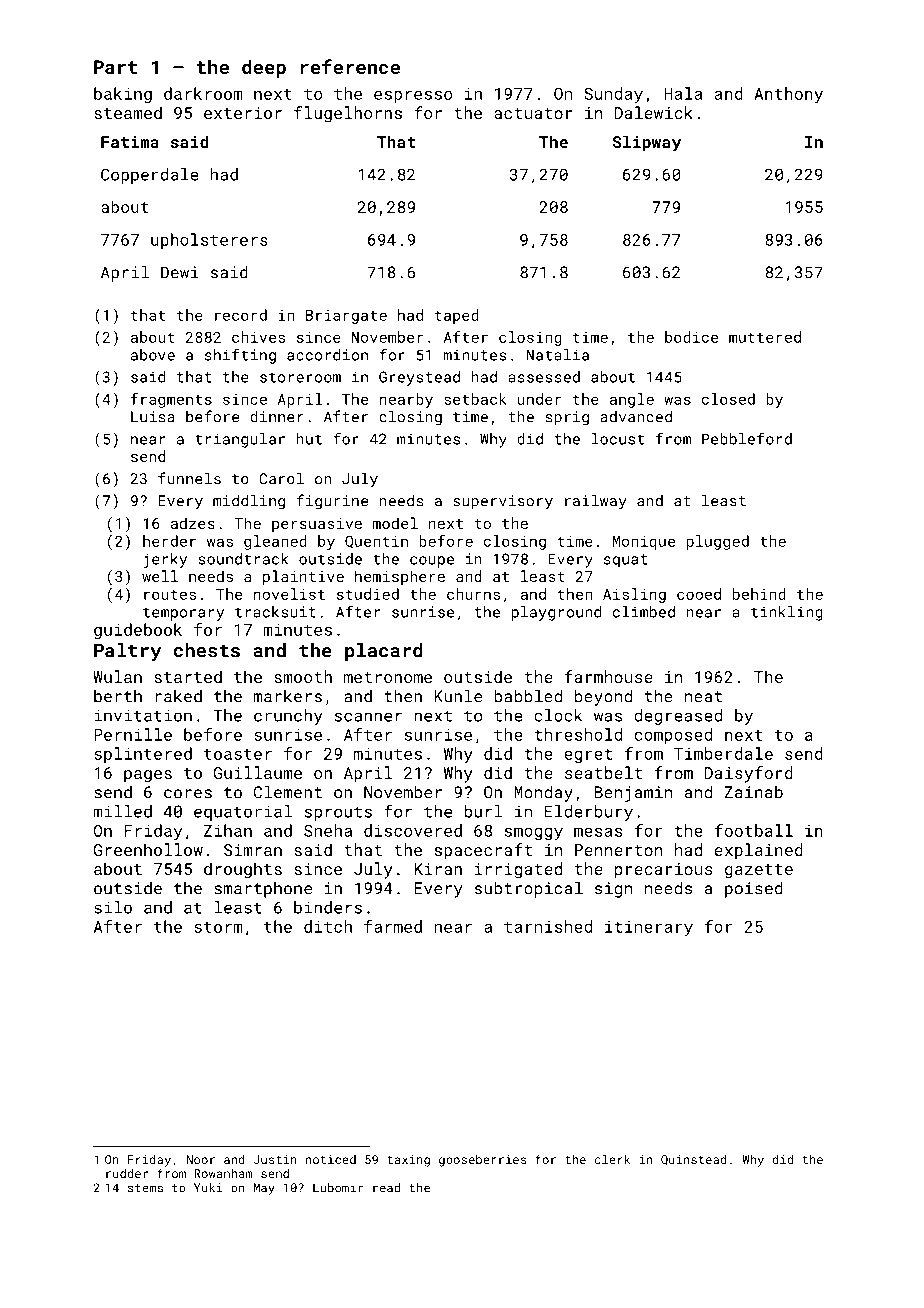  Describe the element at coordinates (683, 93) in the screenshot. I see `Hala` at that location.
